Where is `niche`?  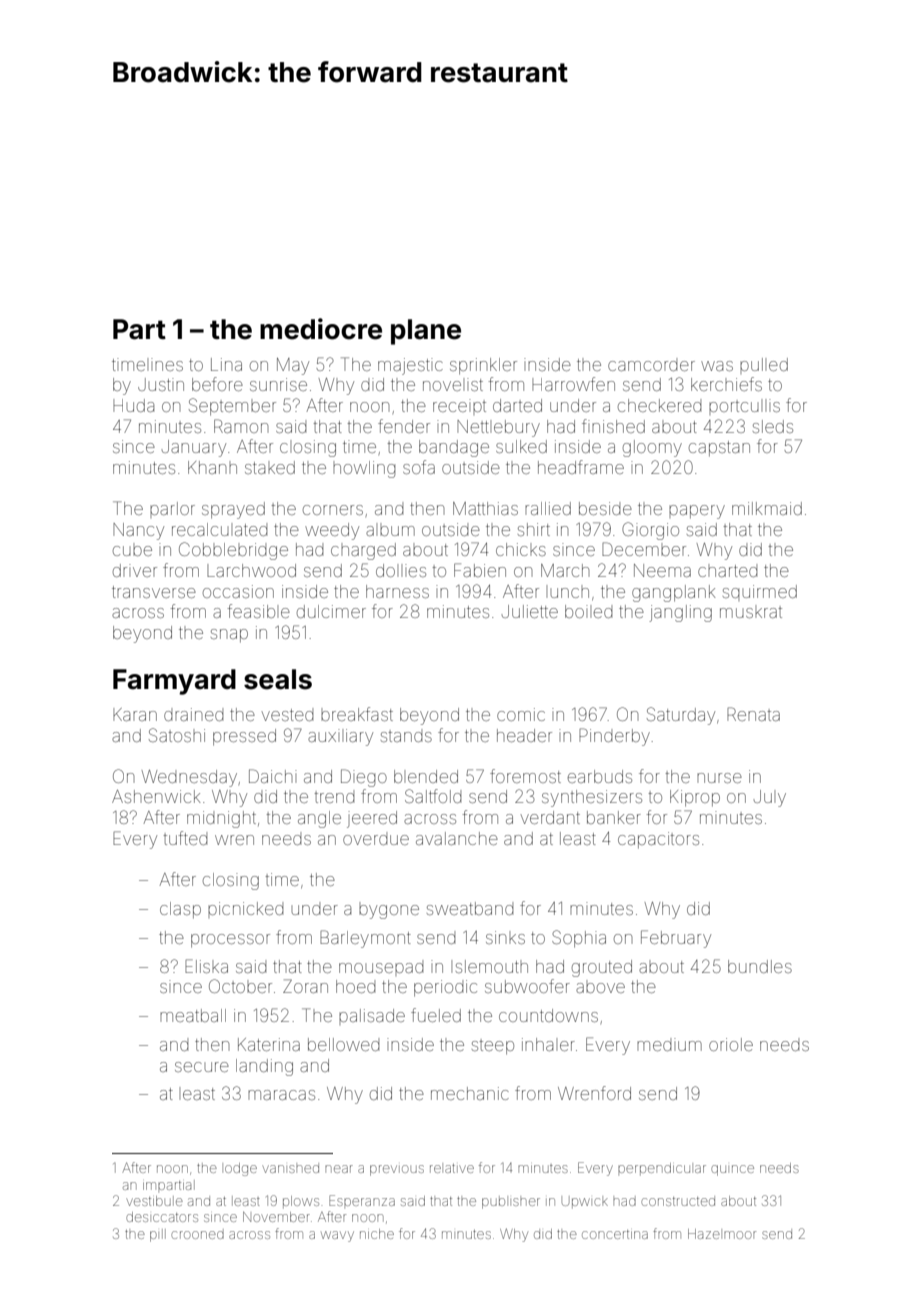 niche is located at coordinates (377, 1234).
